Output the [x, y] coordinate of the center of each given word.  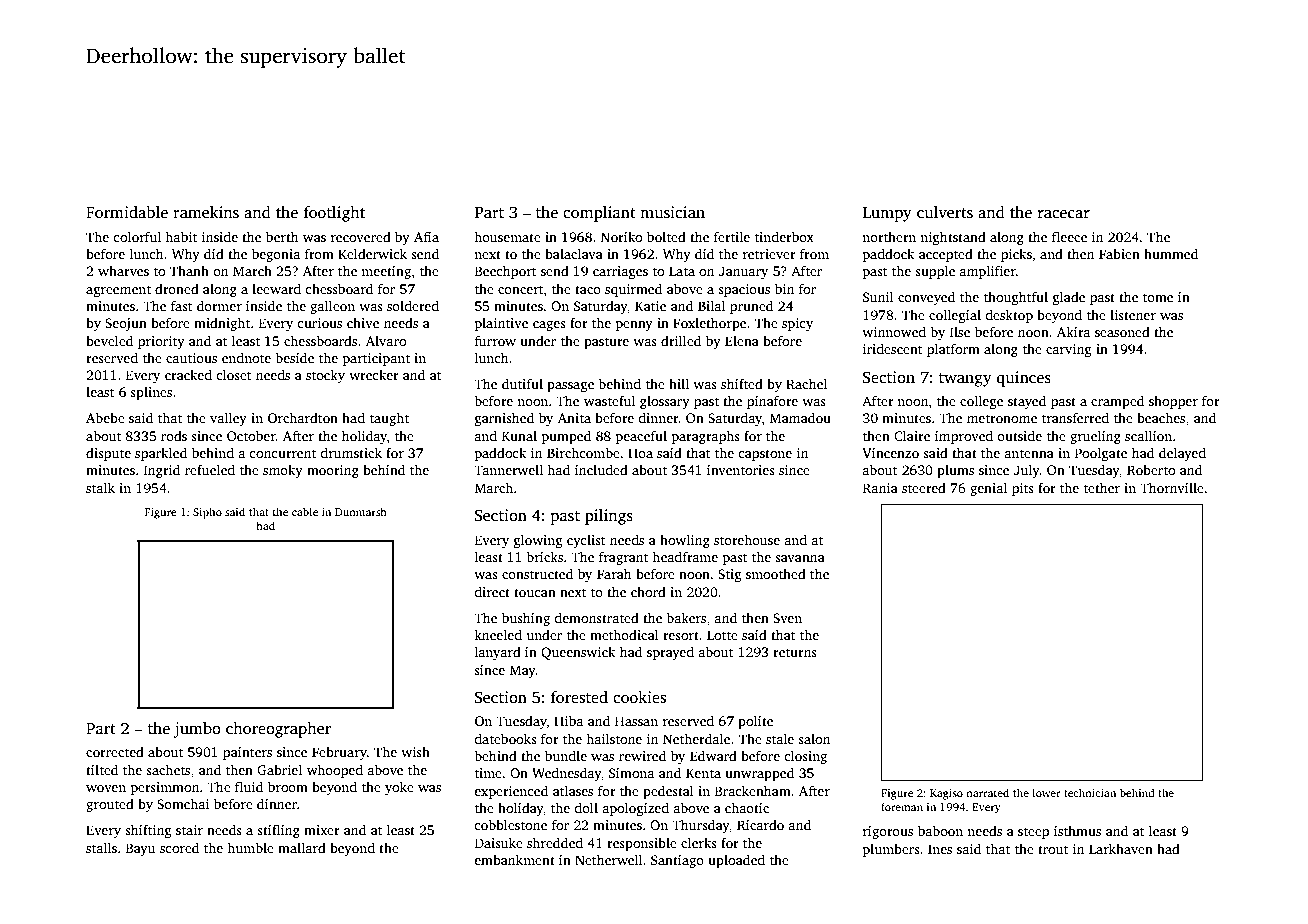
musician [672, 212]
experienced [511, 792]
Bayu [140, 849]
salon [814, 738]
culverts [945, 212]
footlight [334, 214]
